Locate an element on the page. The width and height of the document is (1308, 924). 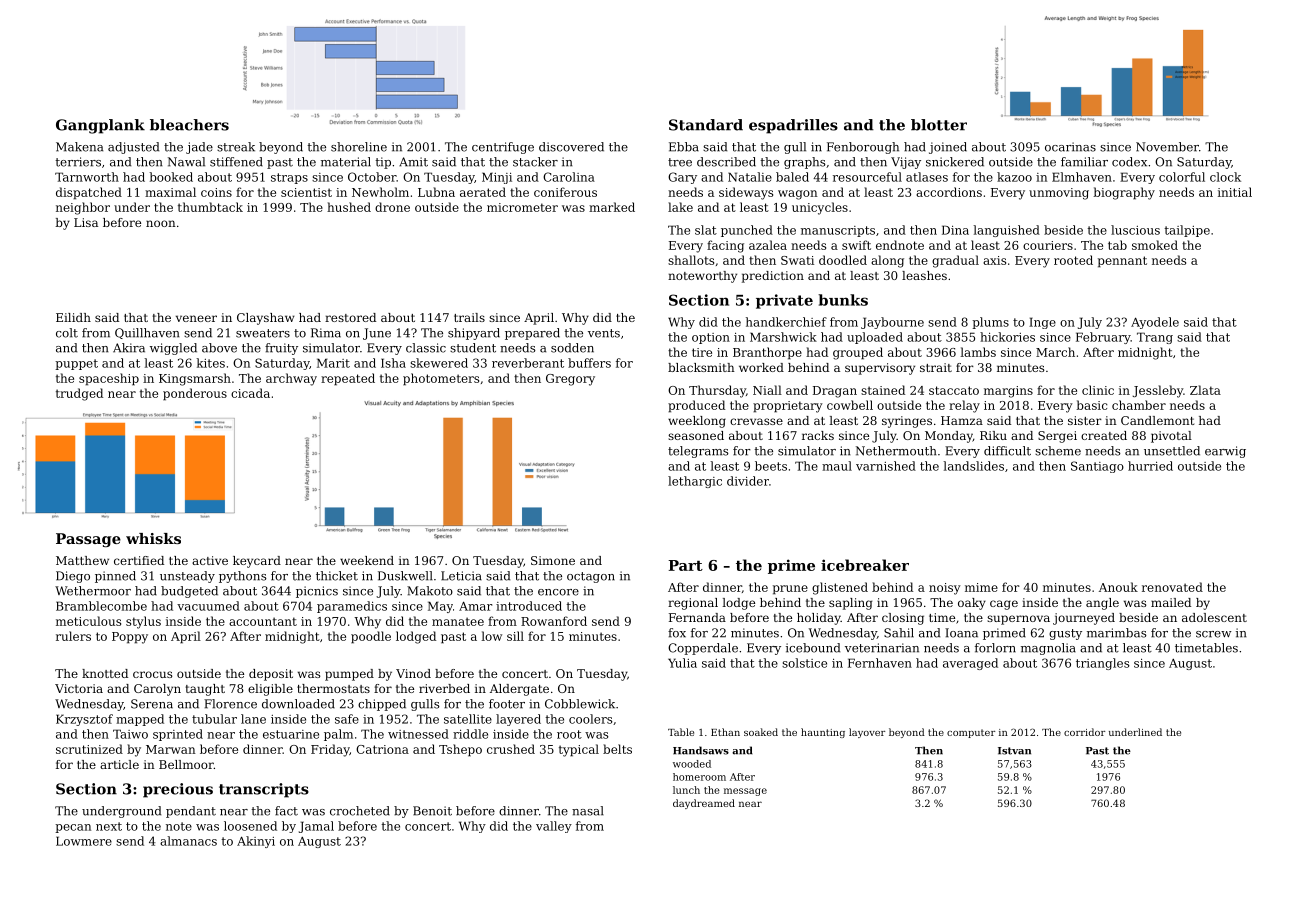
Zlata is located at coordinates (1205, 390).
